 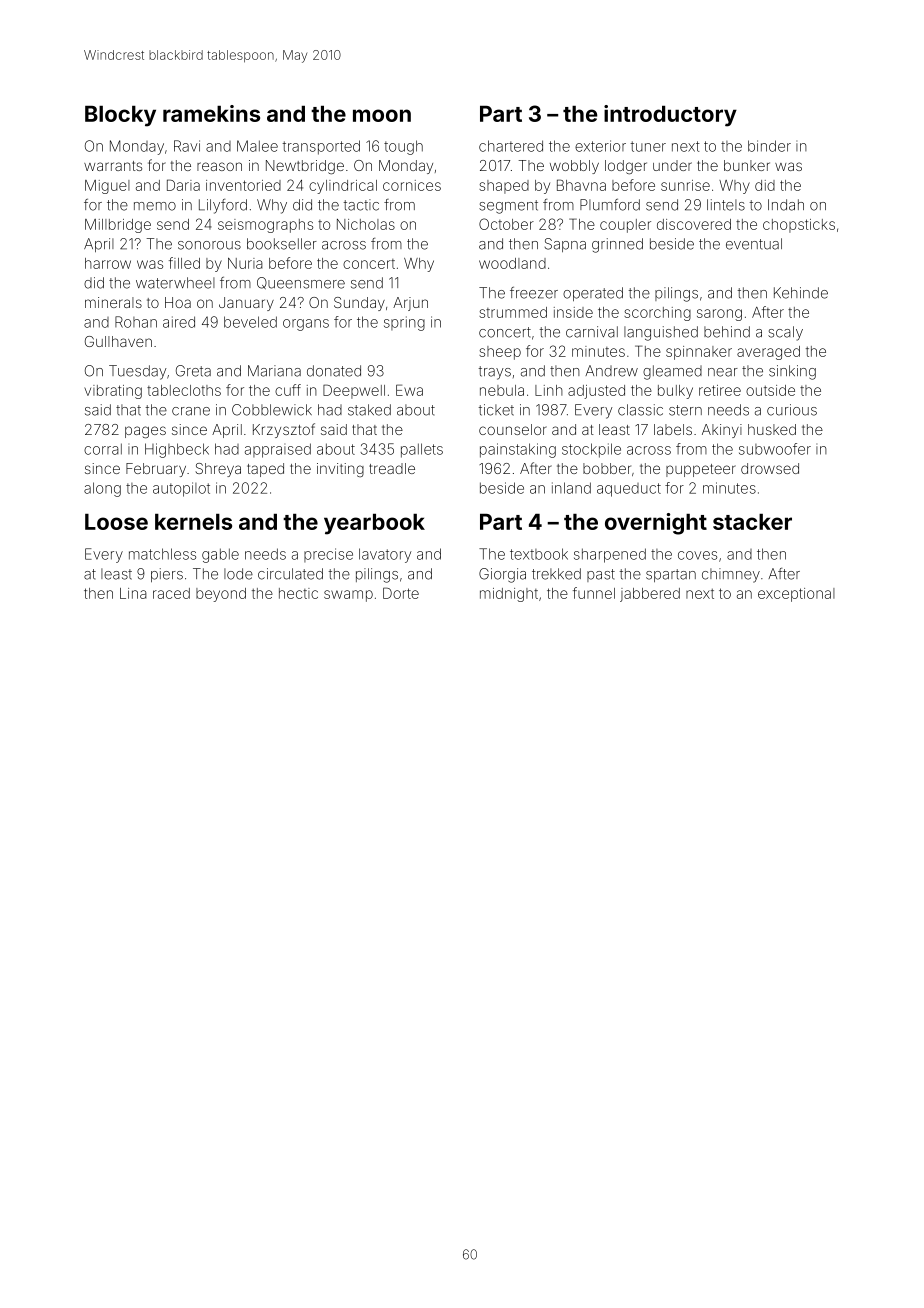 What do you see at coordinates (512, 263) in the page?
I see `woodland` at bounding box center [512, 263].
